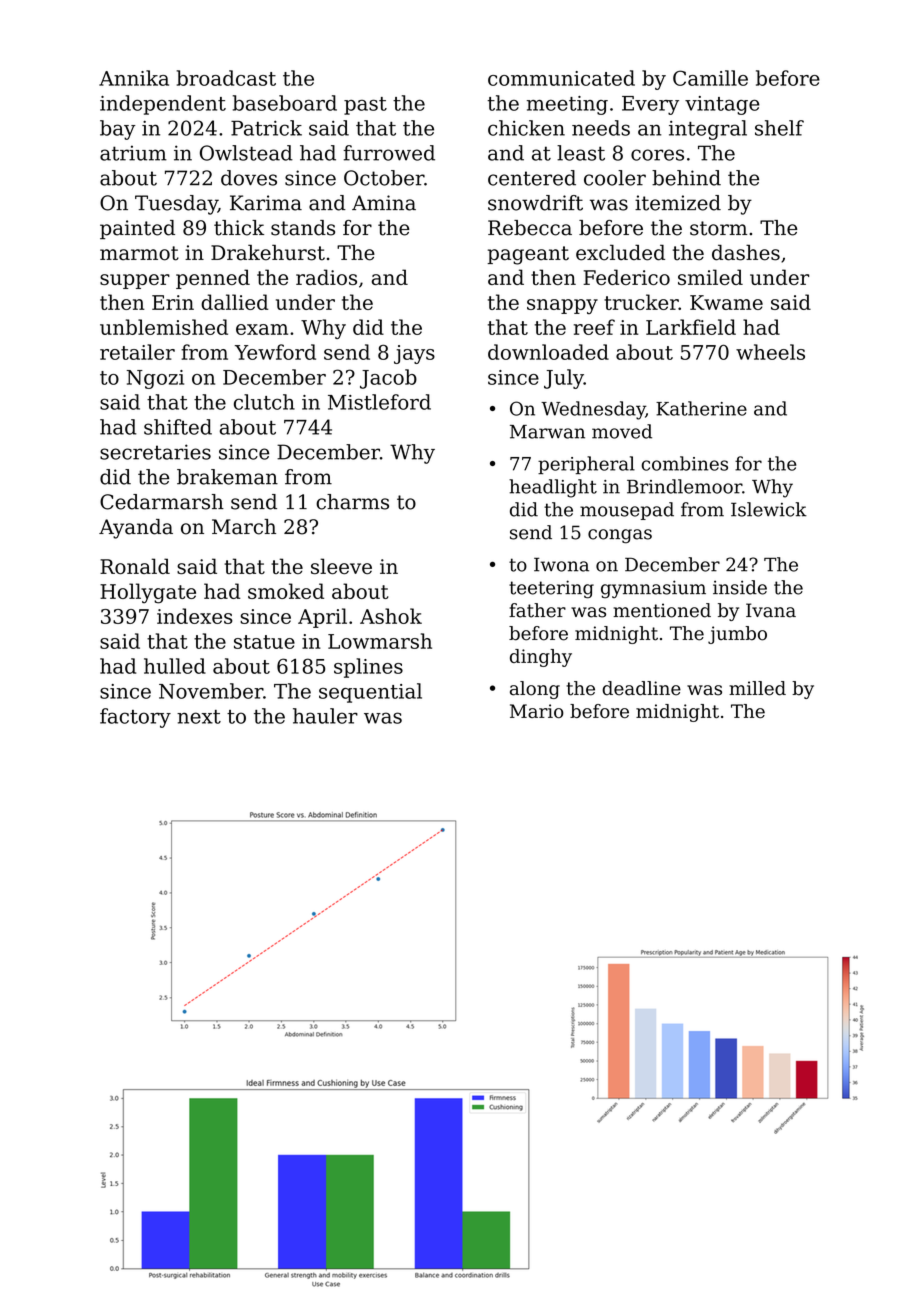 Image resolution: width=924 pixels, height=1314 pixels. What do you see at coordinates (175, 666) in the page?
I see `hulled` at bounding box center [175, 666].
